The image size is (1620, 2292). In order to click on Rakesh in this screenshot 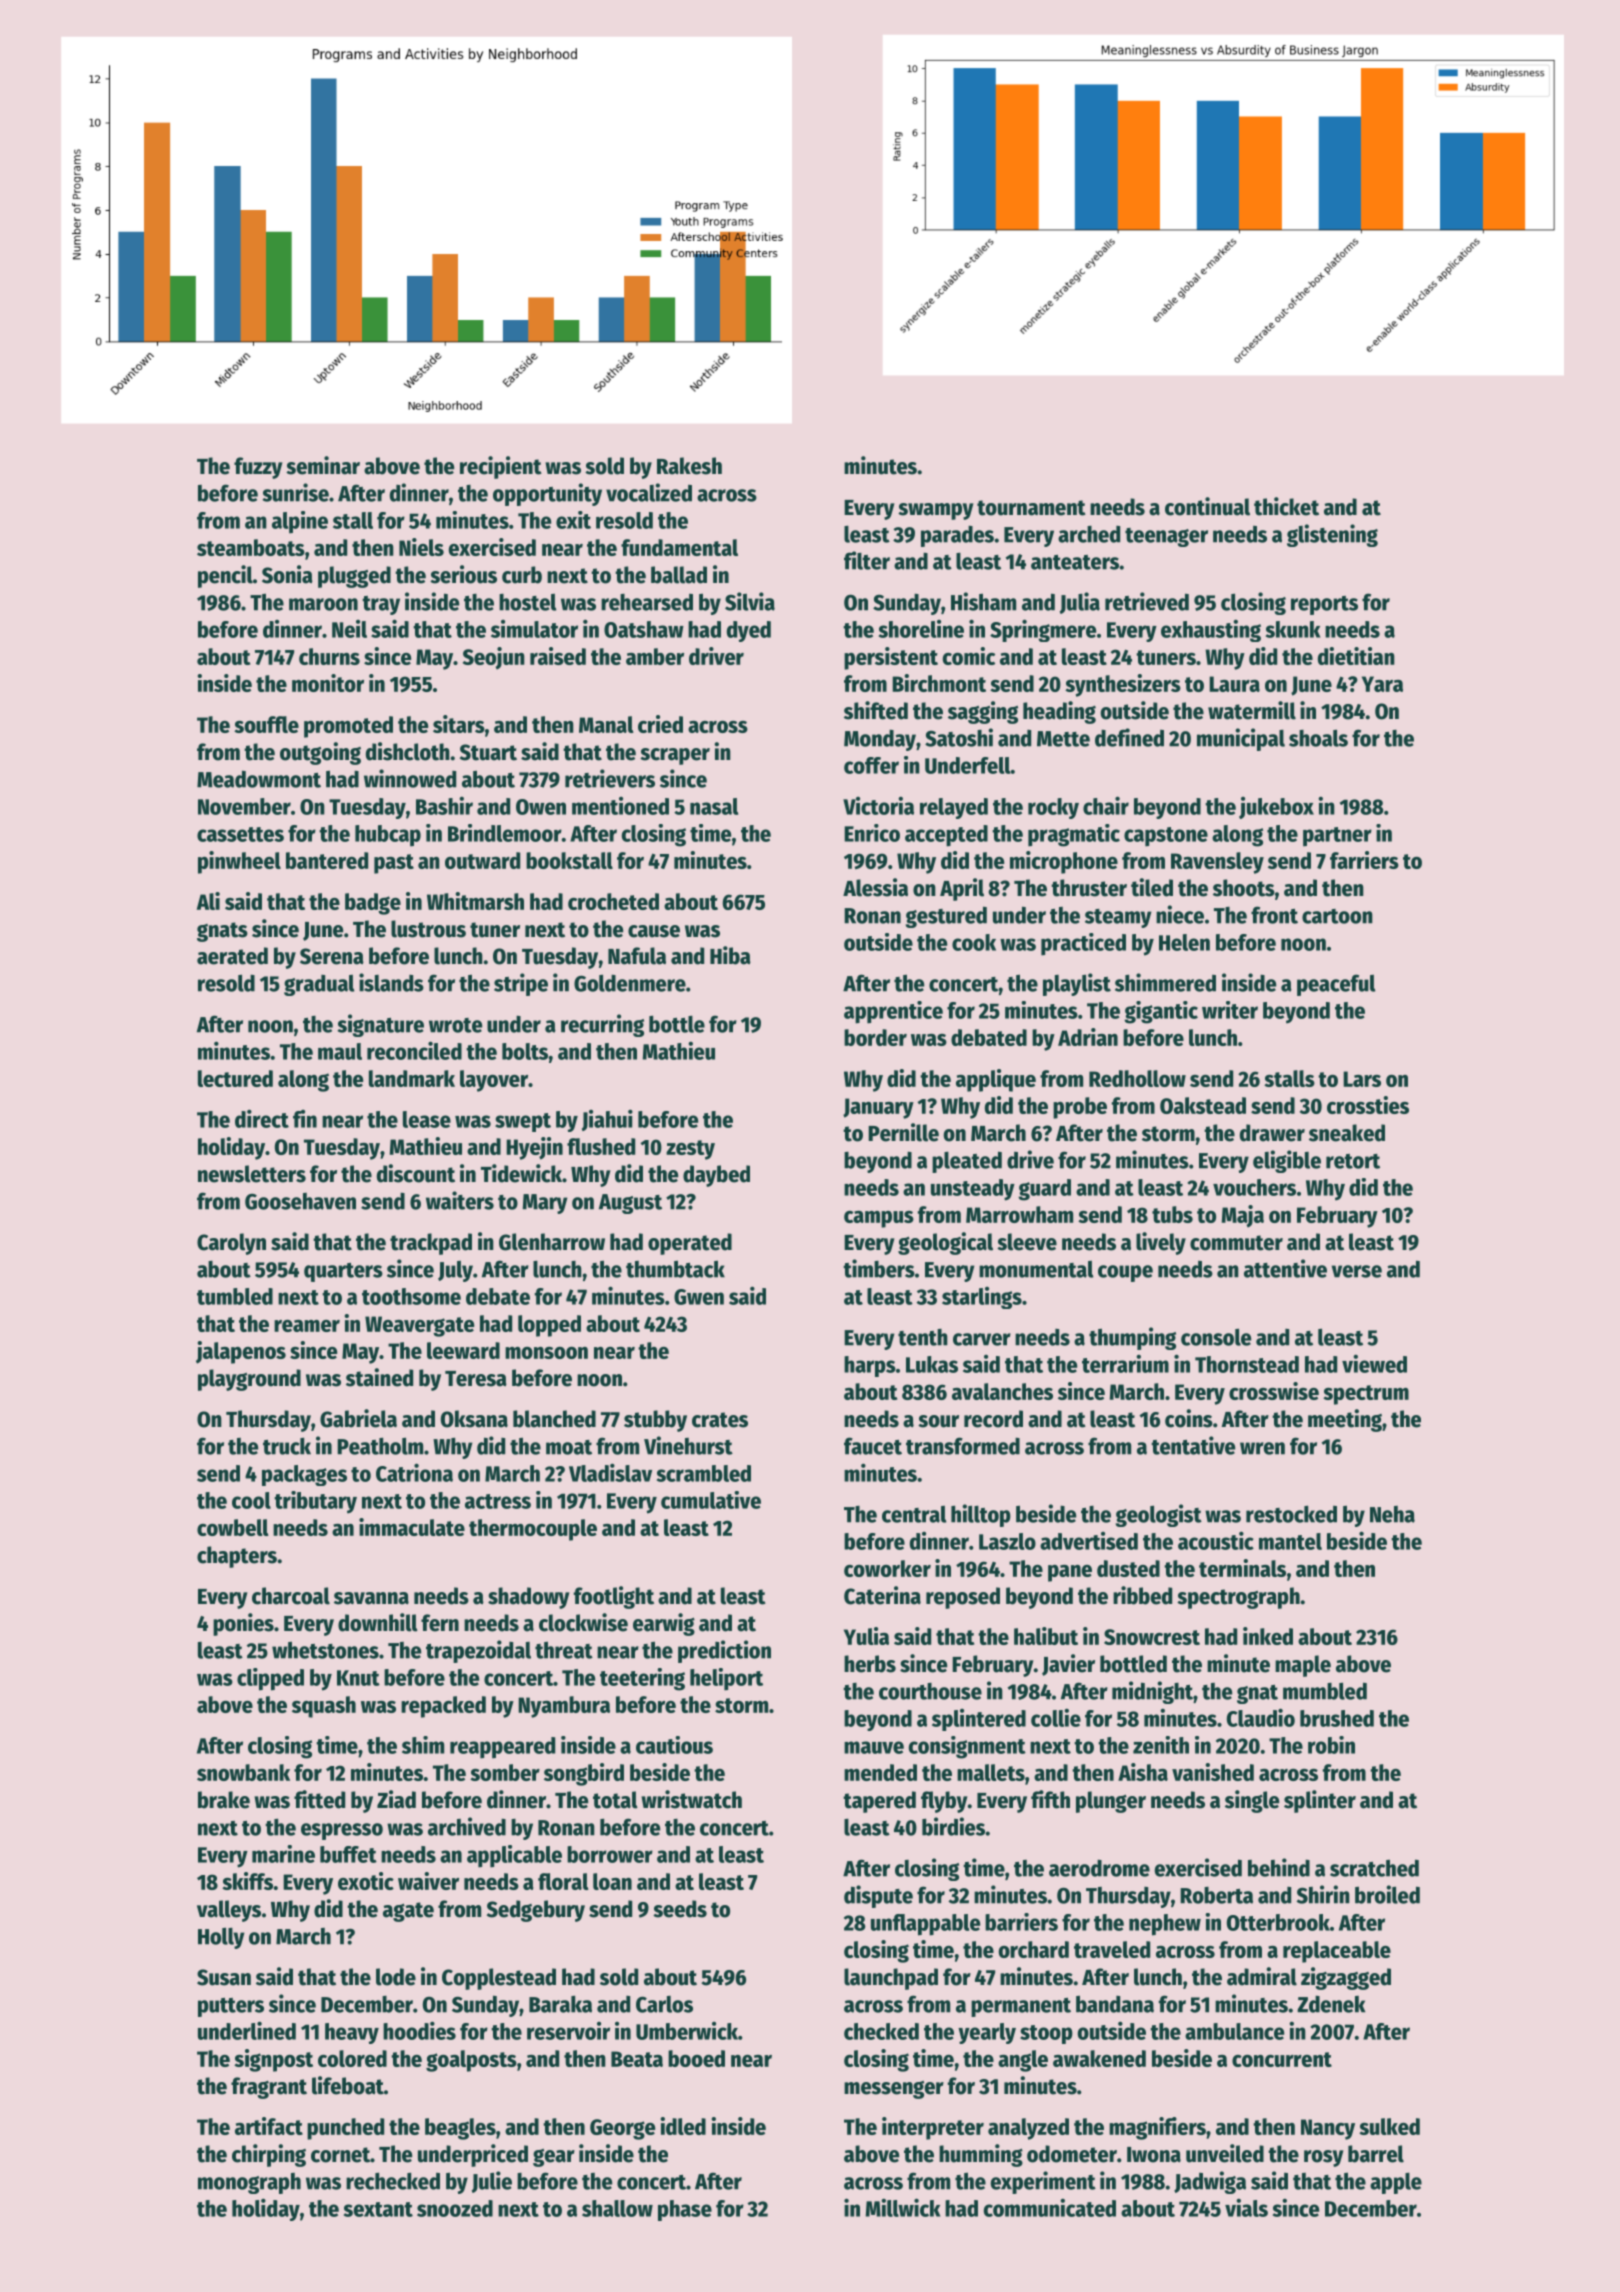, I will do `click(689, 466)`.
